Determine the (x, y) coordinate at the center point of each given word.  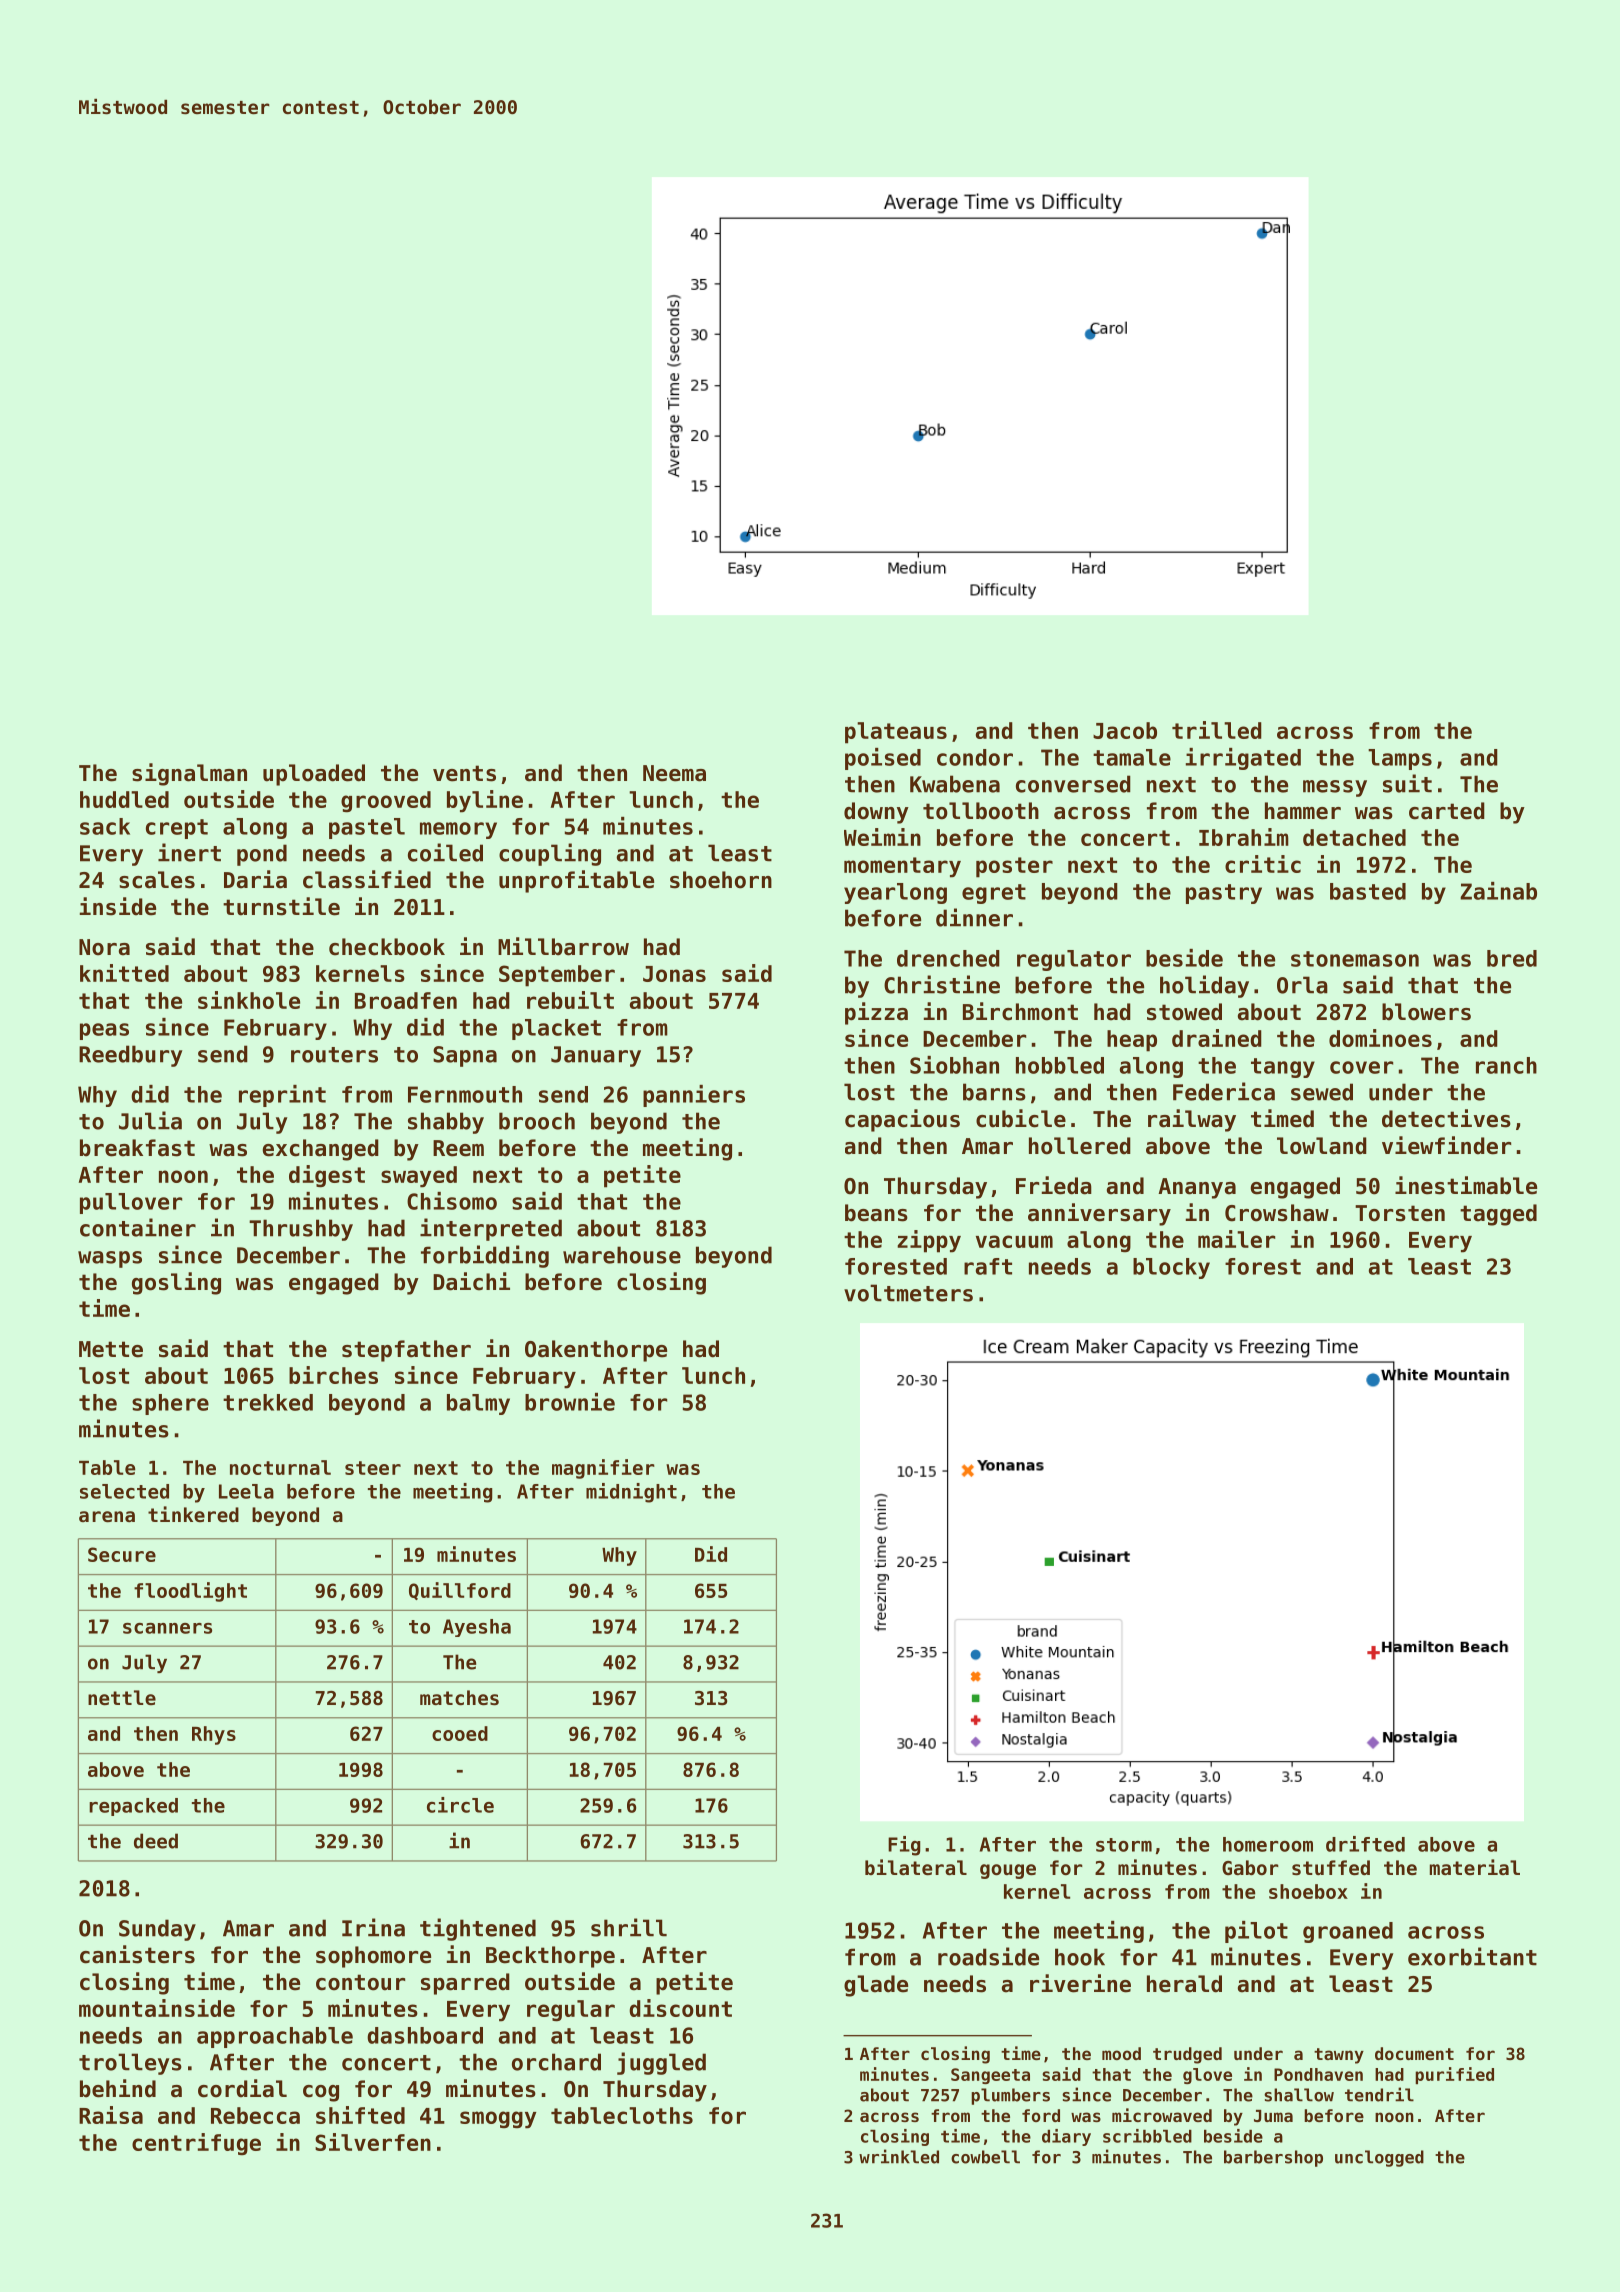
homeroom (1268, 1844)
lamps (1400, 759)
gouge (1008, 1871)
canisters (137, 1954)
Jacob (1125, 730)
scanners (167, 1628)
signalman (189, 774)
